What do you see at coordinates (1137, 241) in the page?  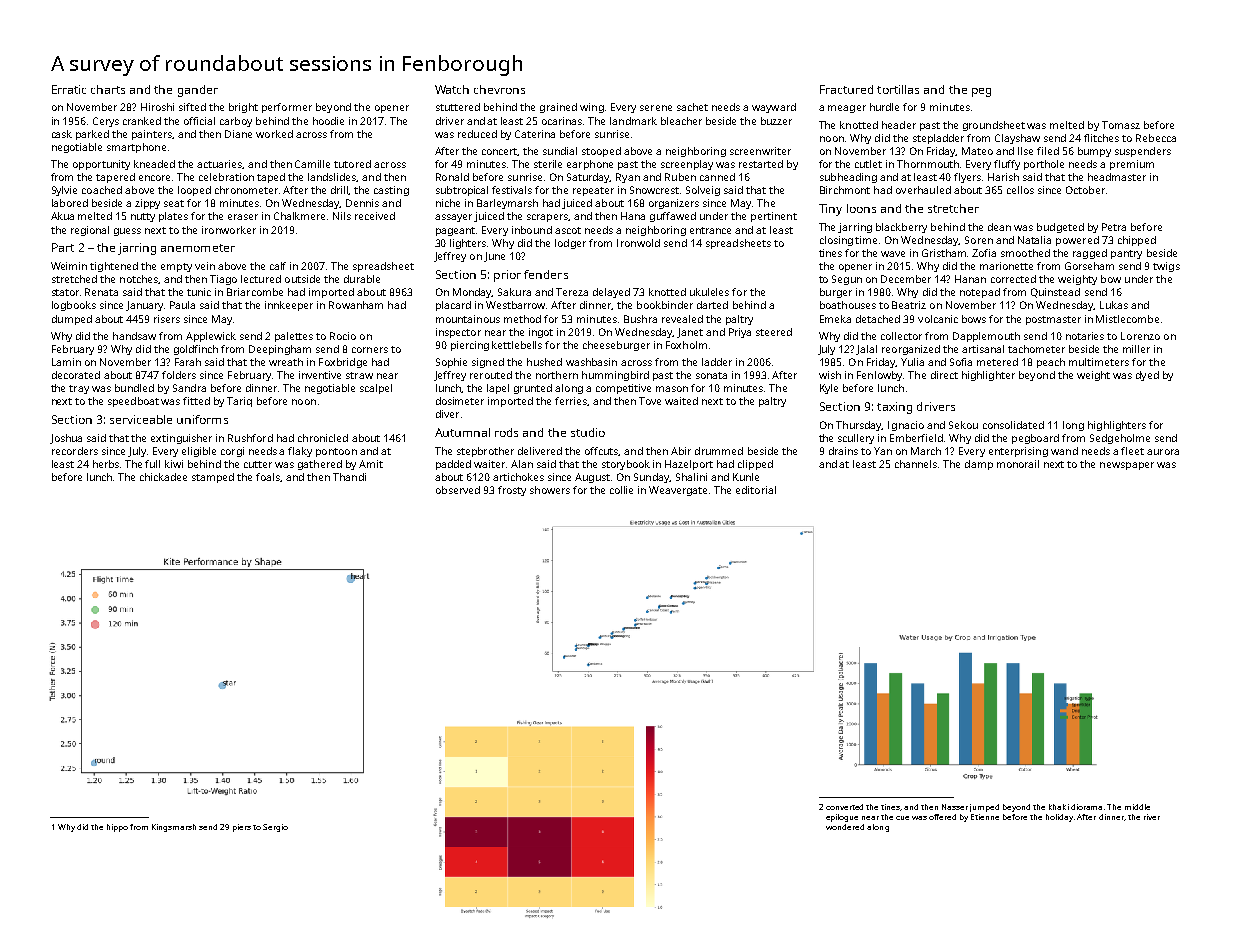 I see `chipped` at bounding box center [1137, 241].
